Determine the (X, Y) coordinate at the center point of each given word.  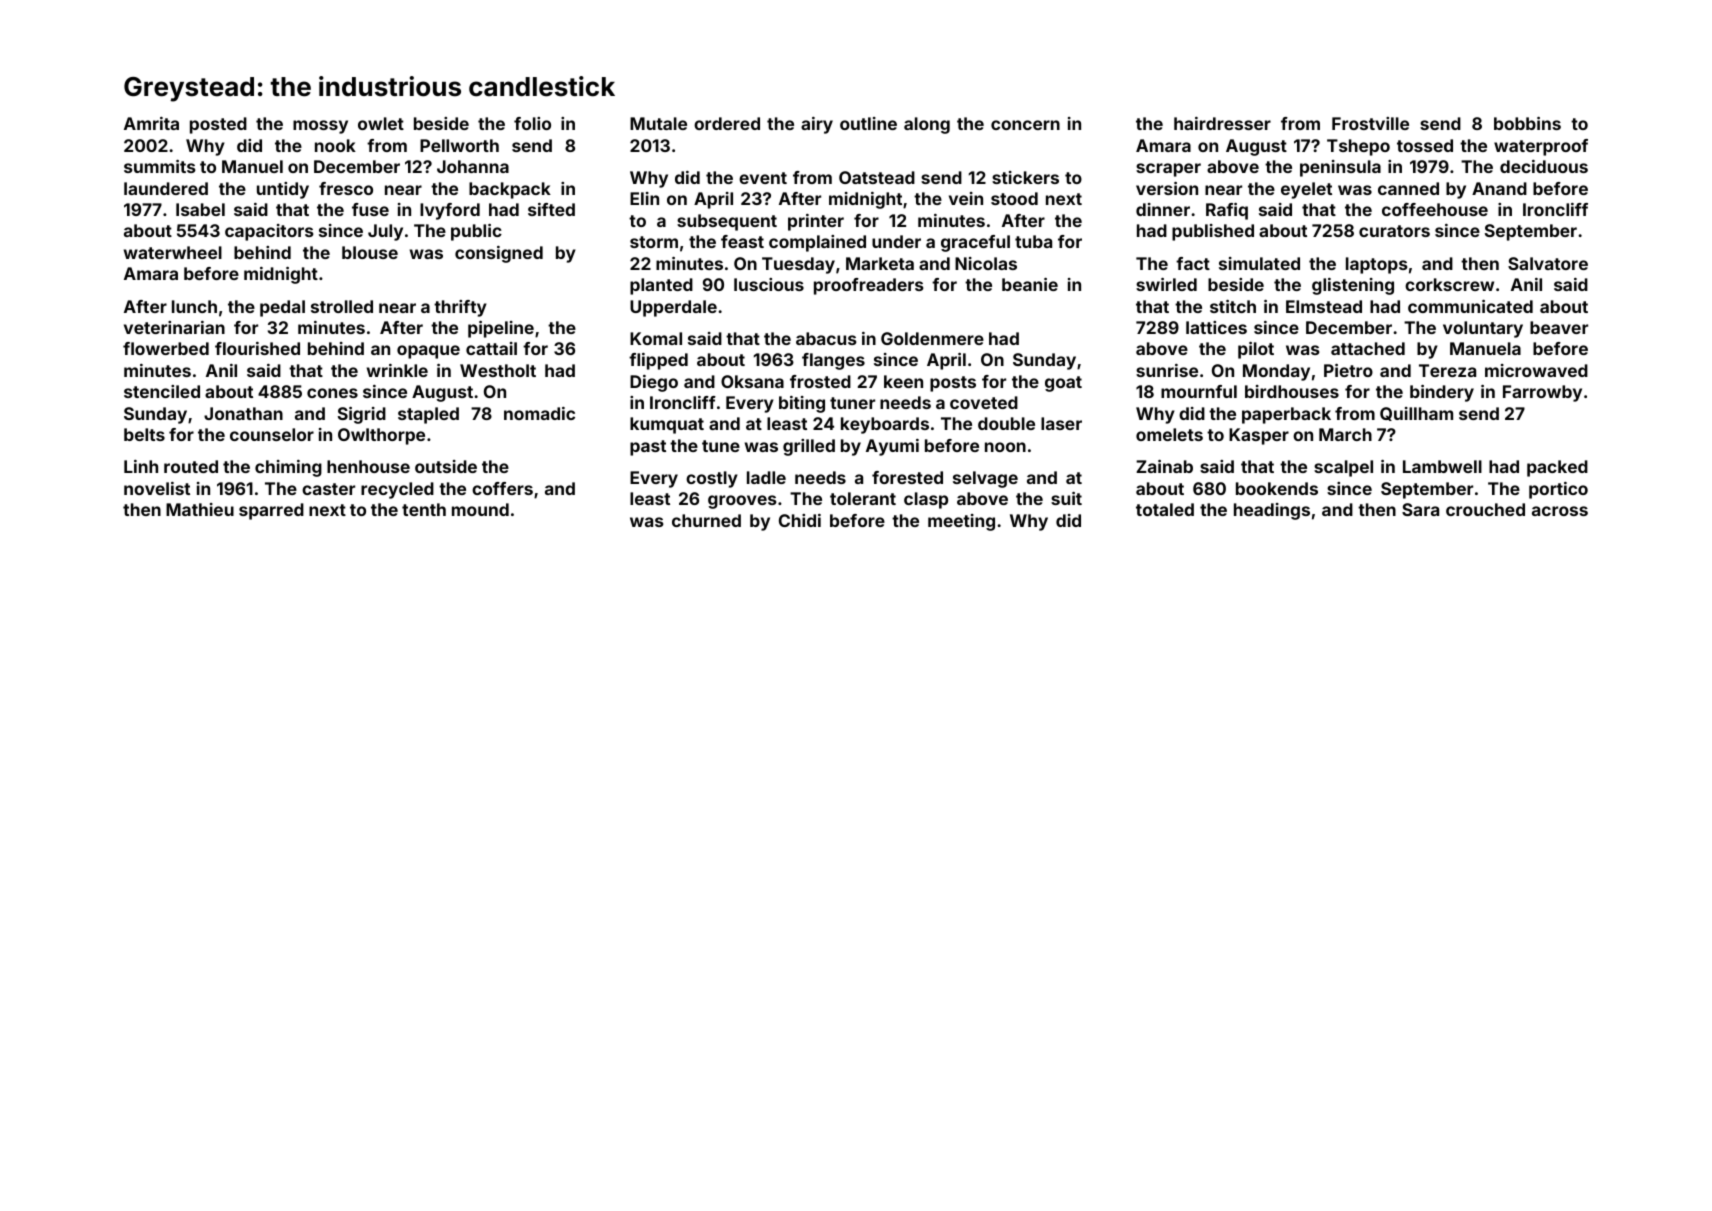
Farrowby (1542, 393)
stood (1014, 198)
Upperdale (673, 308)
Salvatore (1548, 263)
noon (1005, 447)
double (1006, 423)
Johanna (473, 166)
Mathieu (200, 509)
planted (661, 286)
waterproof (1541, 147)
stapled (428, 415)
